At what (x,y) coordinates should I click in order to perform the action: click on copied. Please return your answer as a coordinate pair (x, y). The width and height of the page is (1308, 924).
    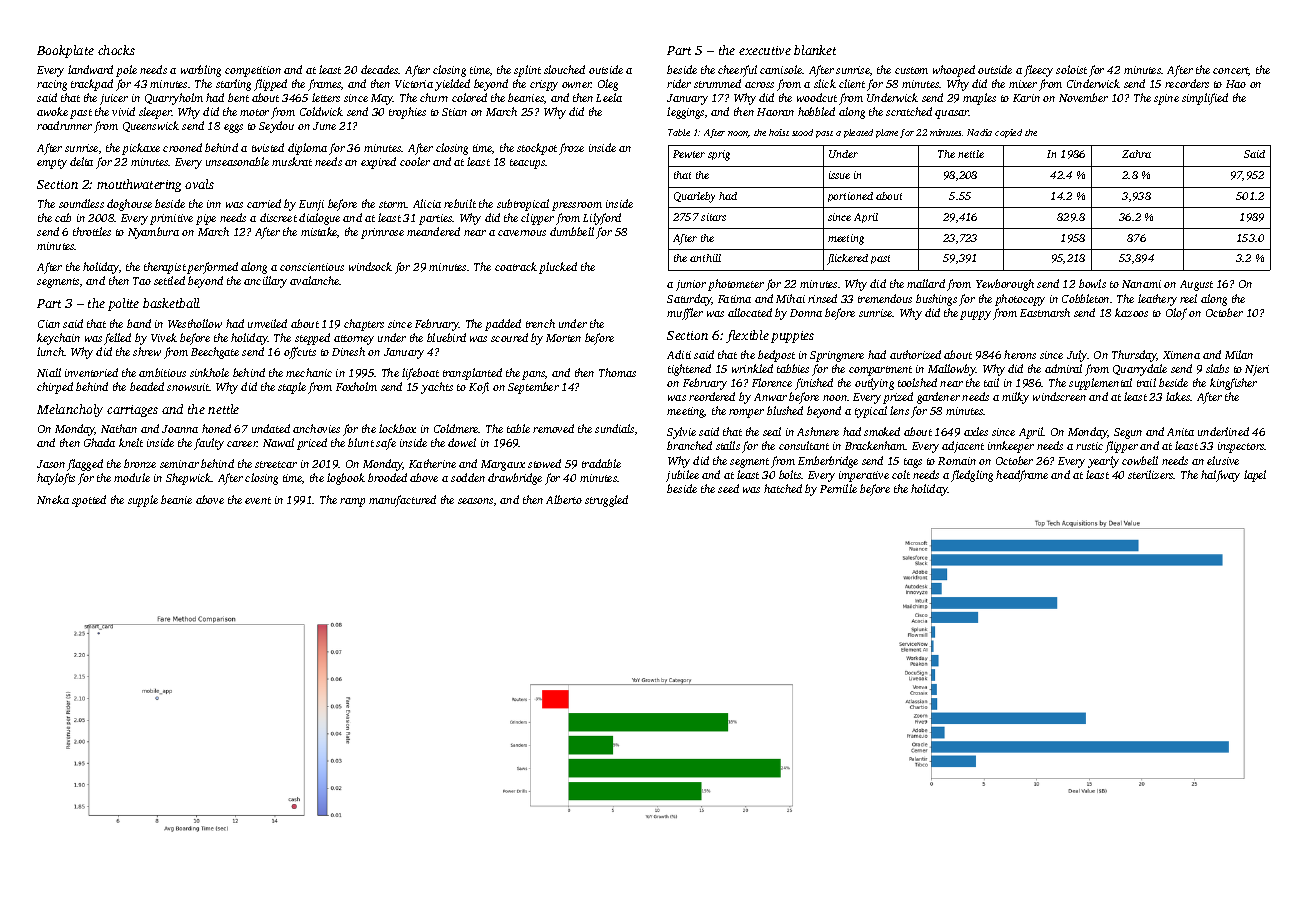
    Looking at the image, I should click on (1008, 133).
